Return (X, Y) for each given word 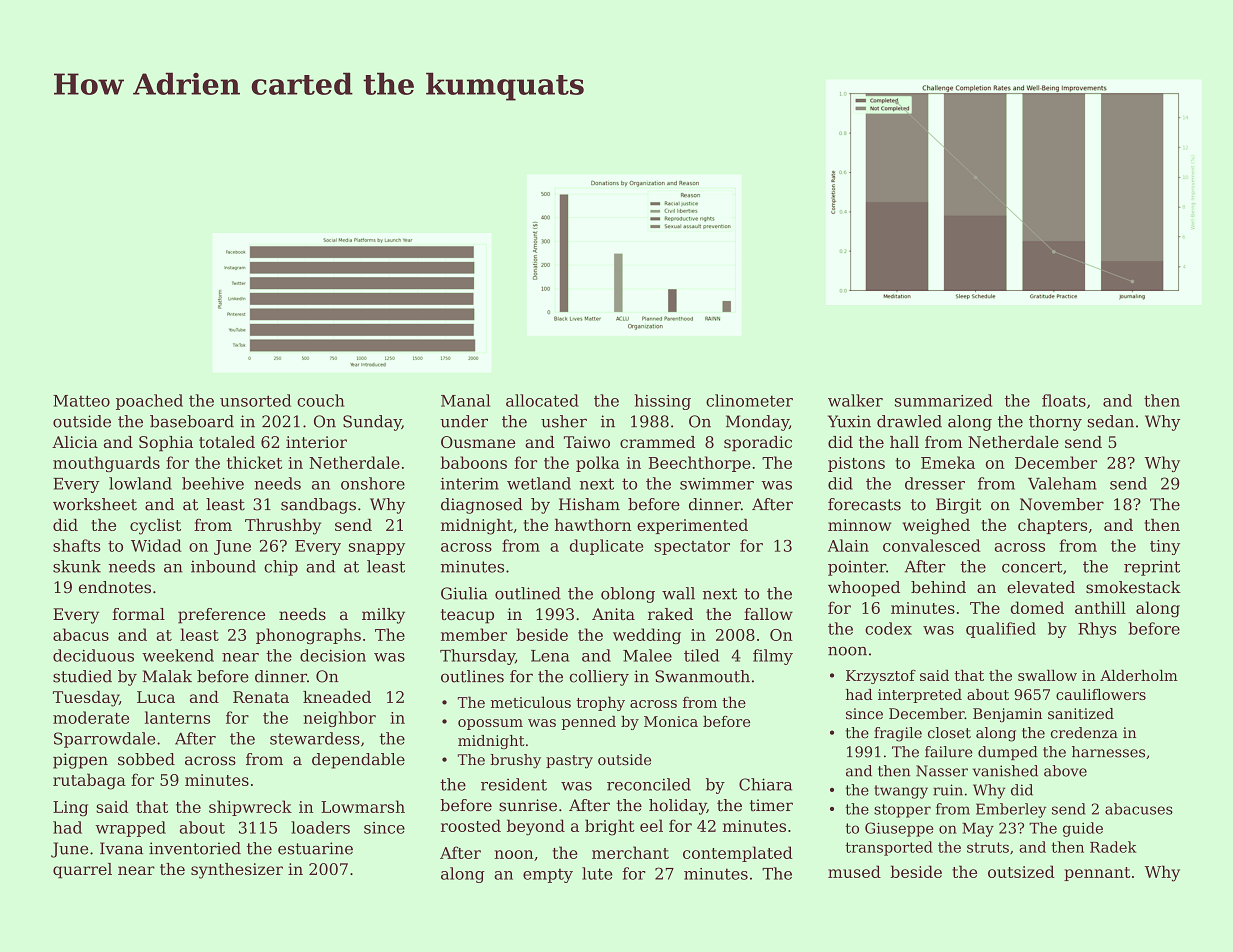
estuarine (315, 848)
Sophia (166, 444)
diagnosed (482, 506)
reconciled (649, 784)
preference (221, 616)
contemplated (738, 854)
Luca (156, 697)
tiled (701, 655)
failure (949, 752)
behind (938, 587)
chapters (1052, 526)
